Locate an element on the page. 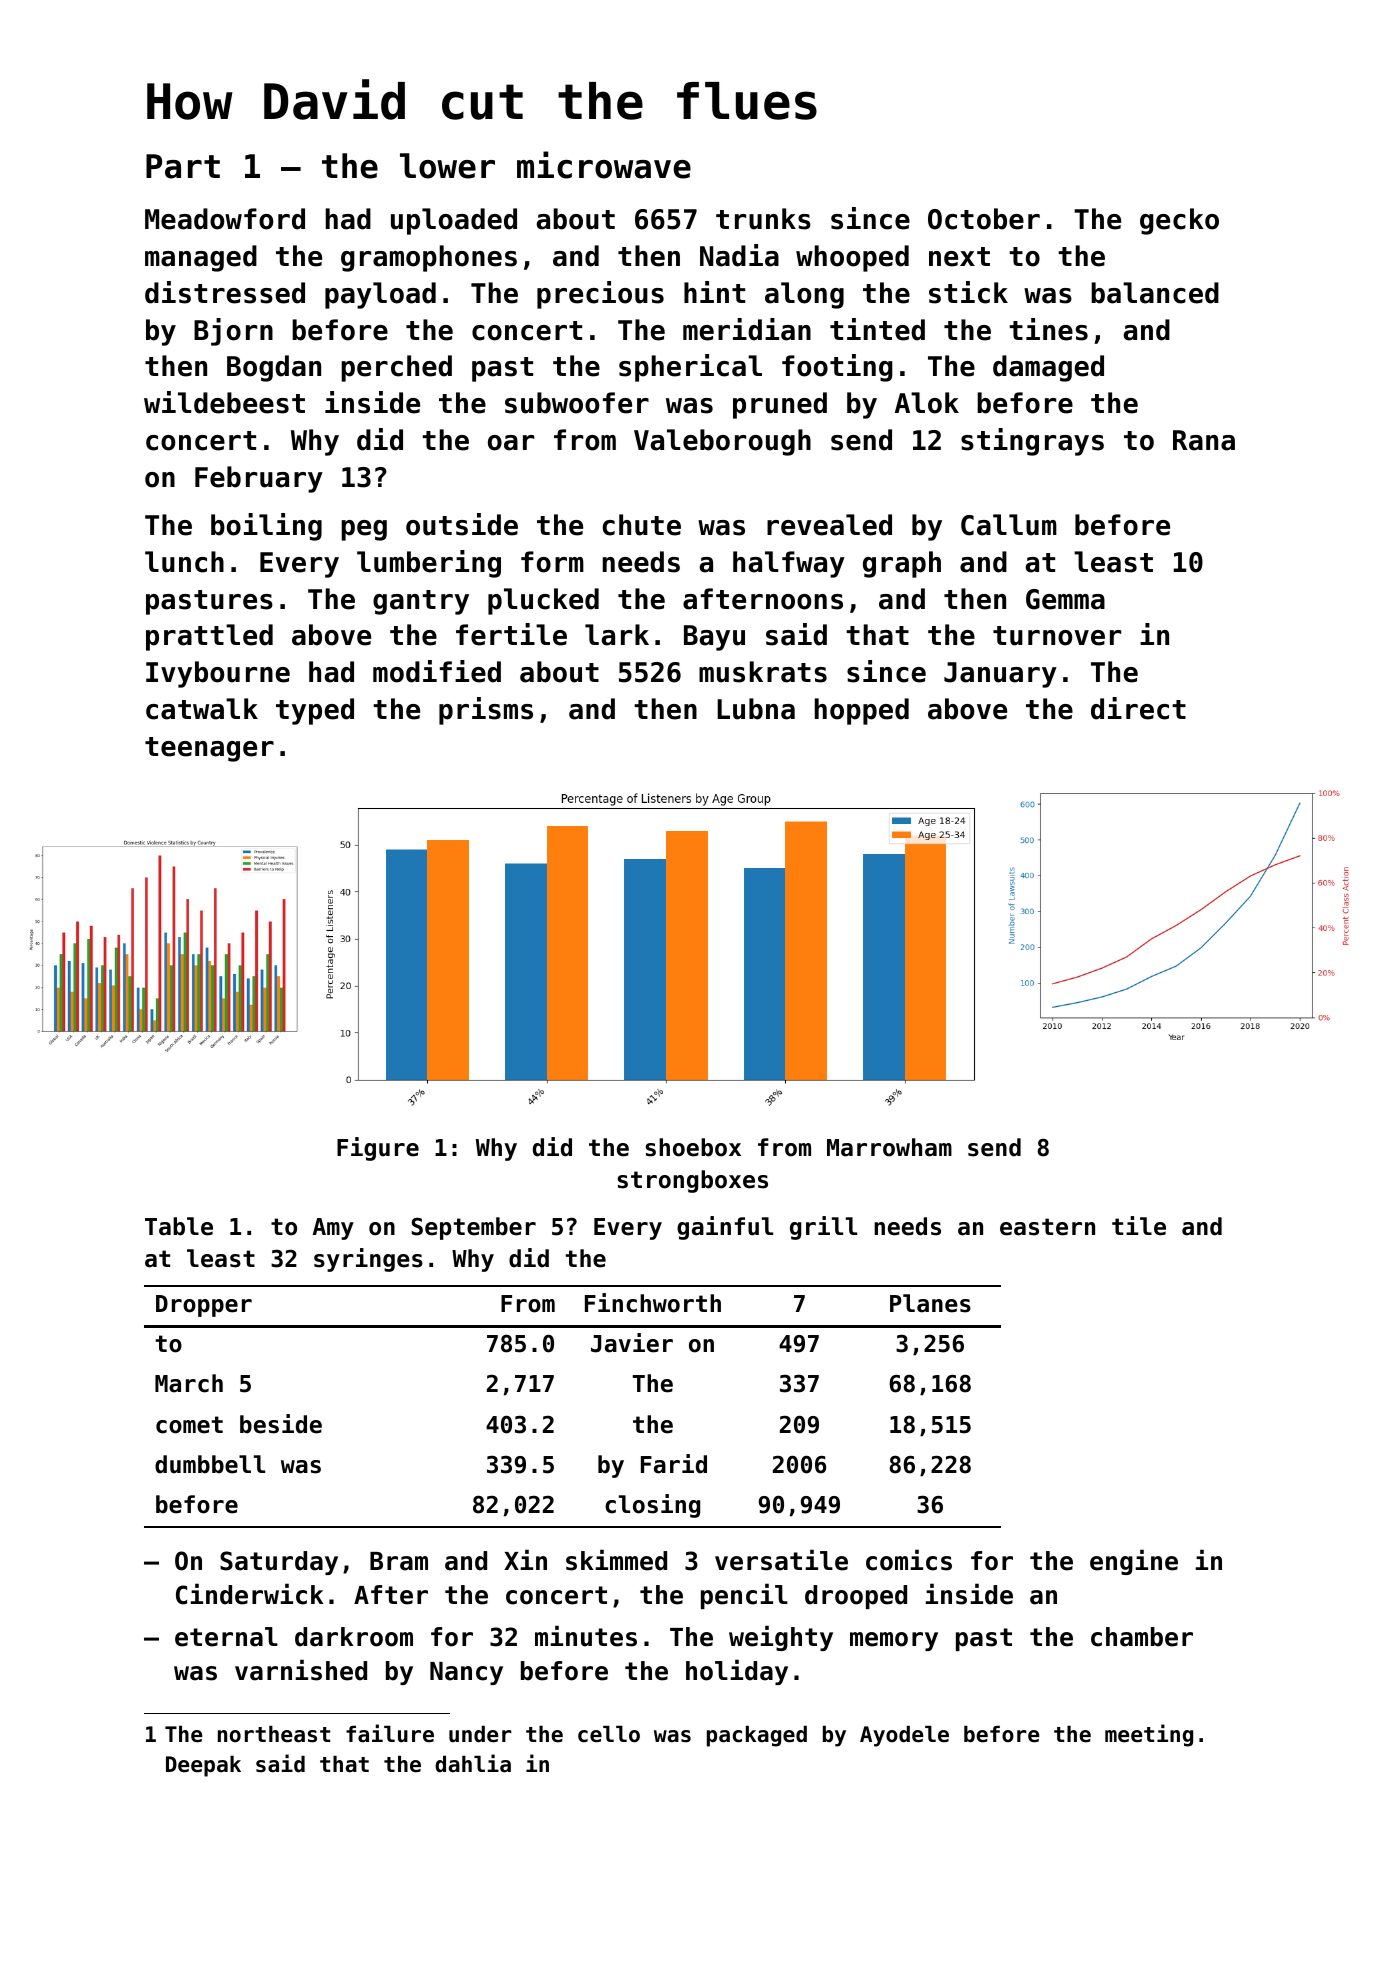  perched is located at coordinates (396, 368).
